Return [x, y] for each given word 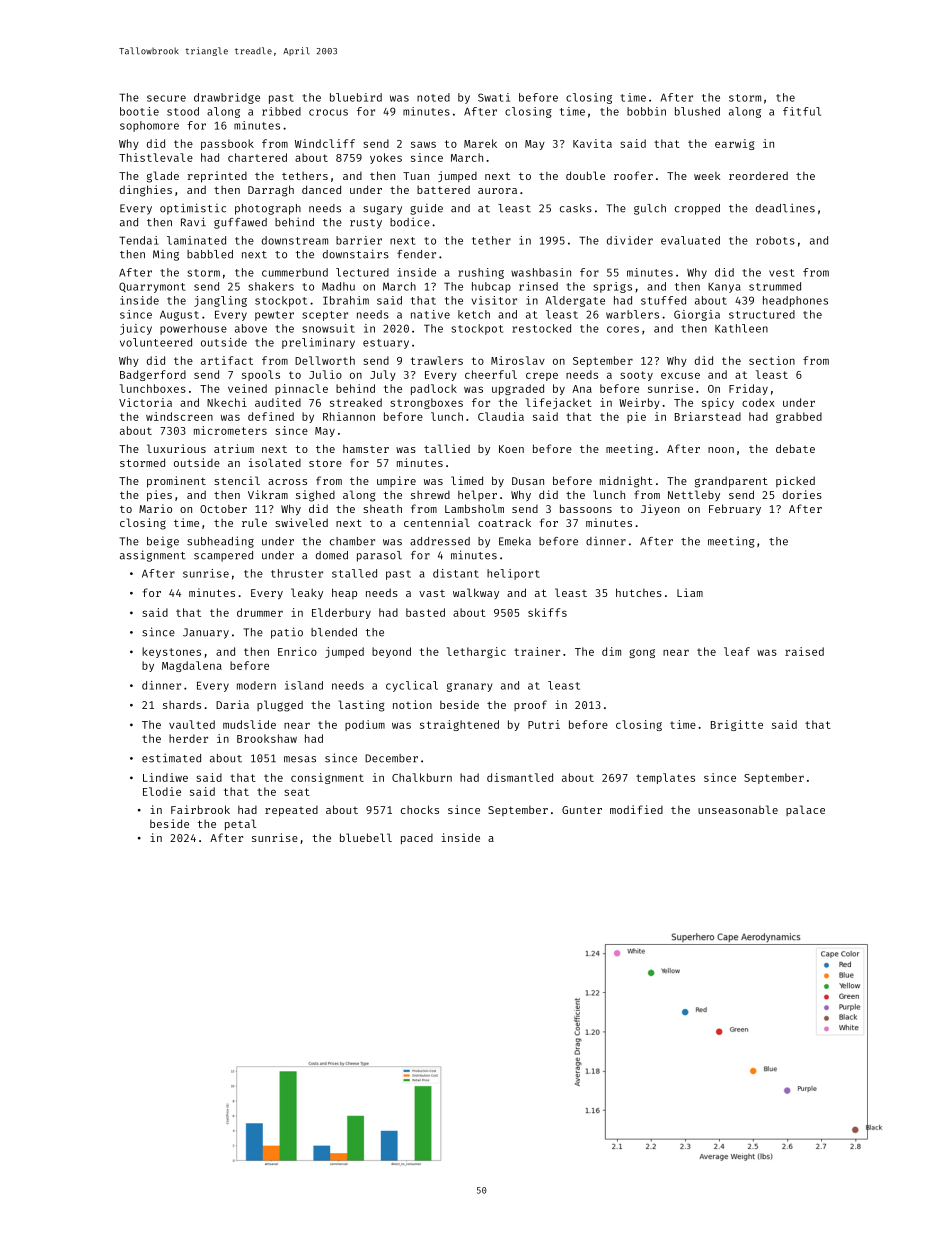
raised [804, 651]
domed [332, 555]
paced [417, 839]
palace [805, 810]
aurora [497, 191]
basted [425, 612]
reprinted [217, 177]
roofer [633, 175]
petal [240, 825]
